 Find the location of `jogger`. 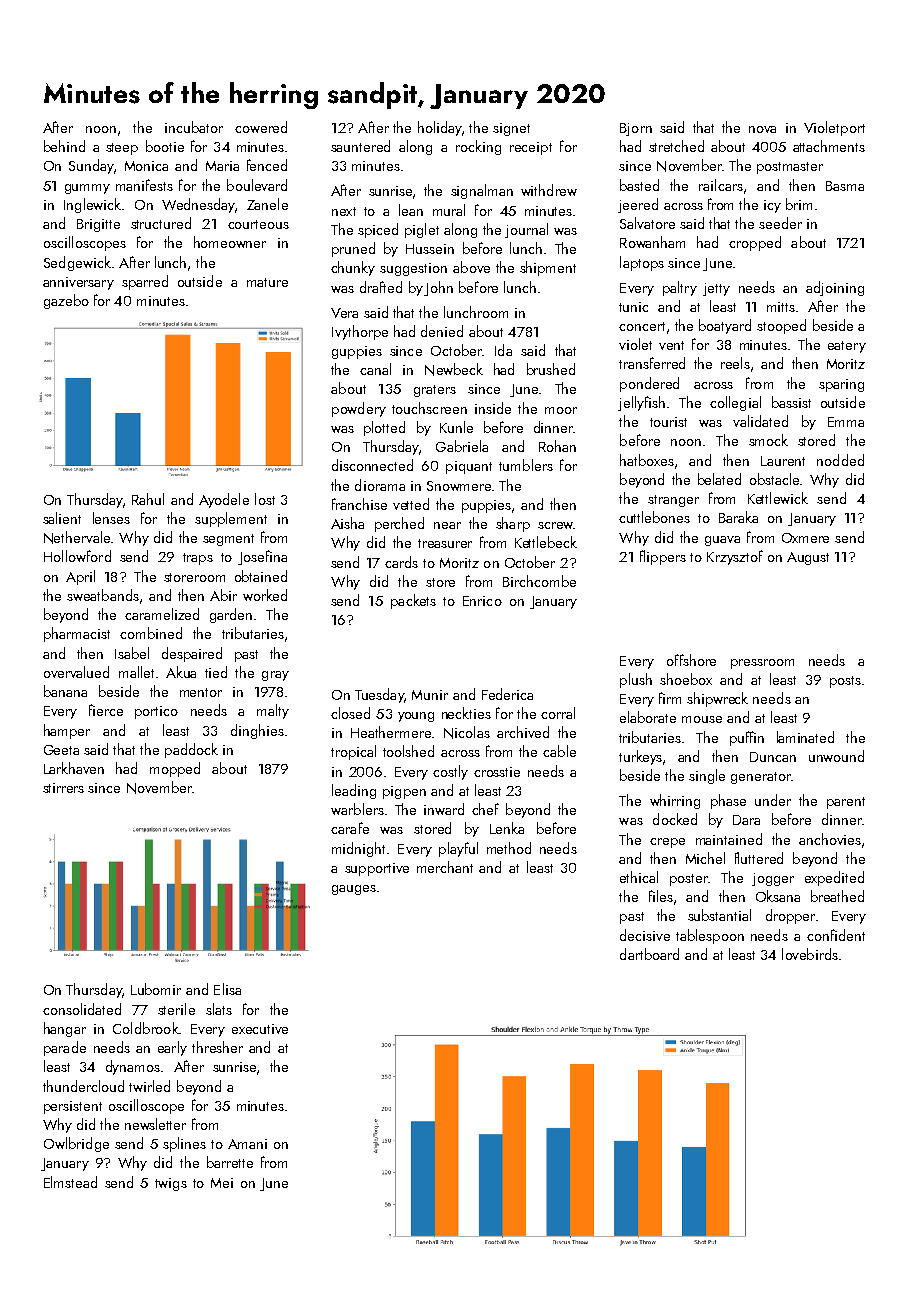

jogger is located at coordinates (773, 879).
